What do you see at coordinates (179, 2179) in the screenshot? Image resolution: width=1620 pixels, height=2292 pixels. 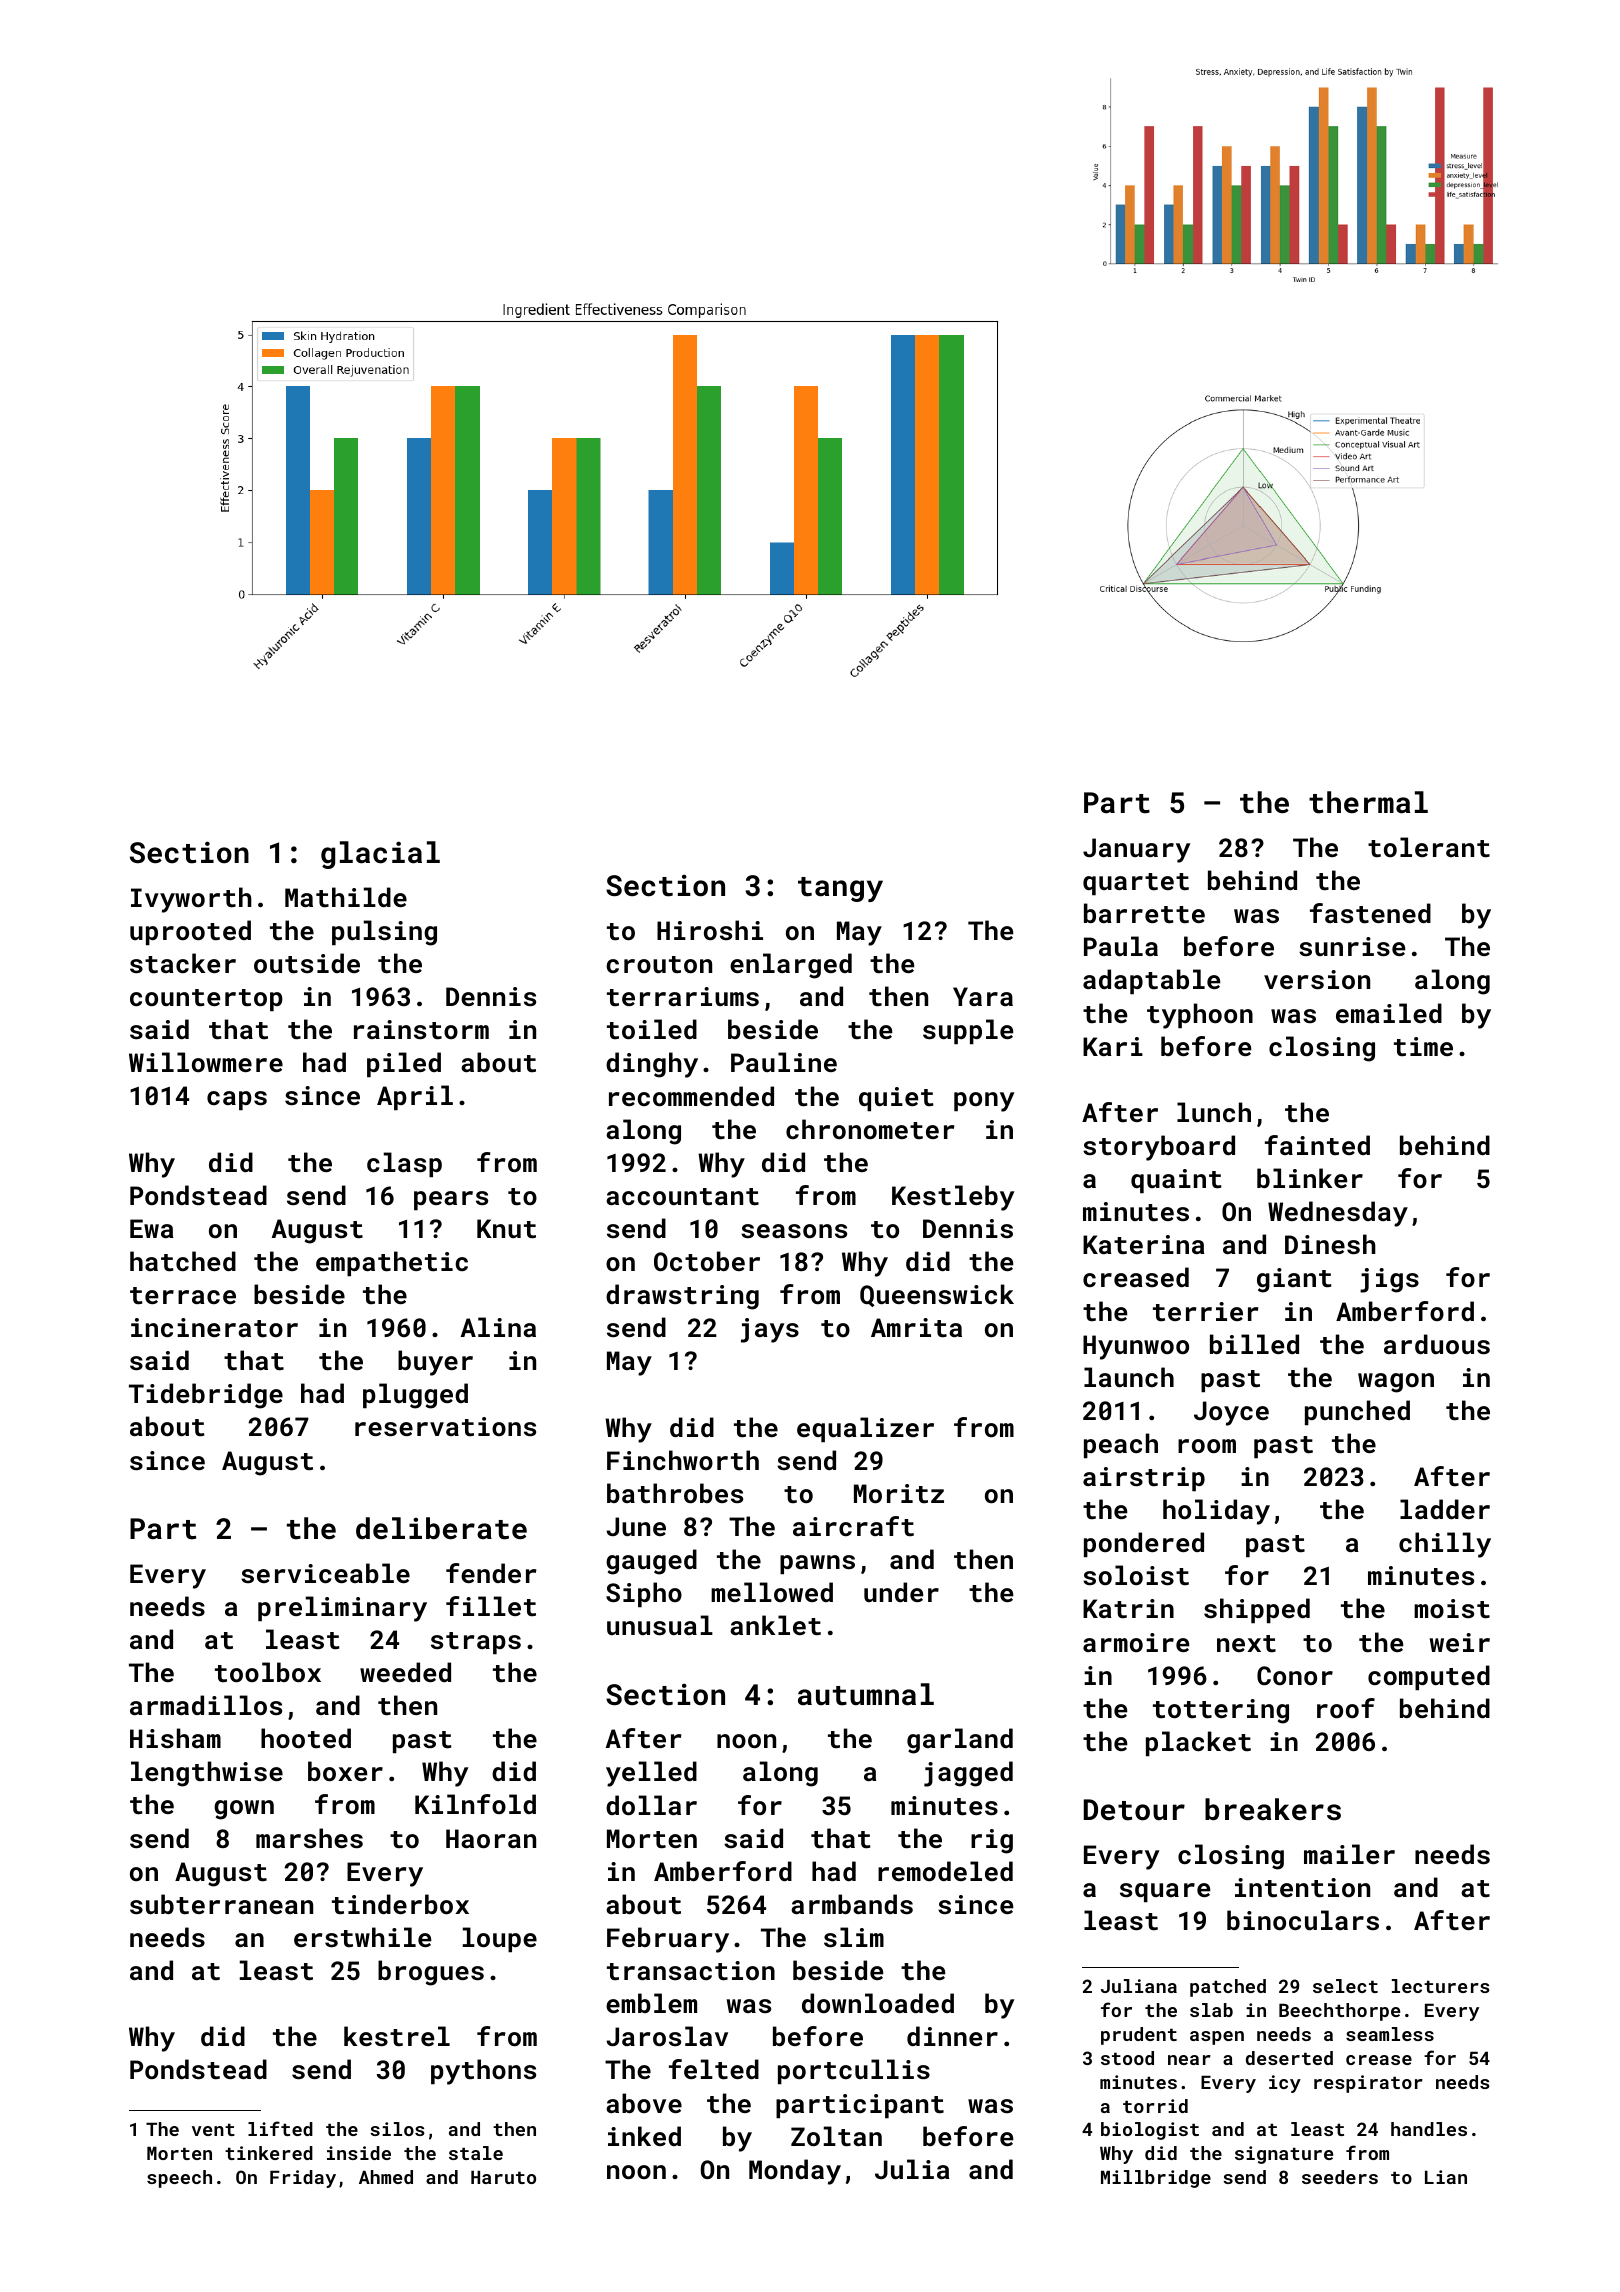 I see `speech` at bounding box center [179, 2179].
